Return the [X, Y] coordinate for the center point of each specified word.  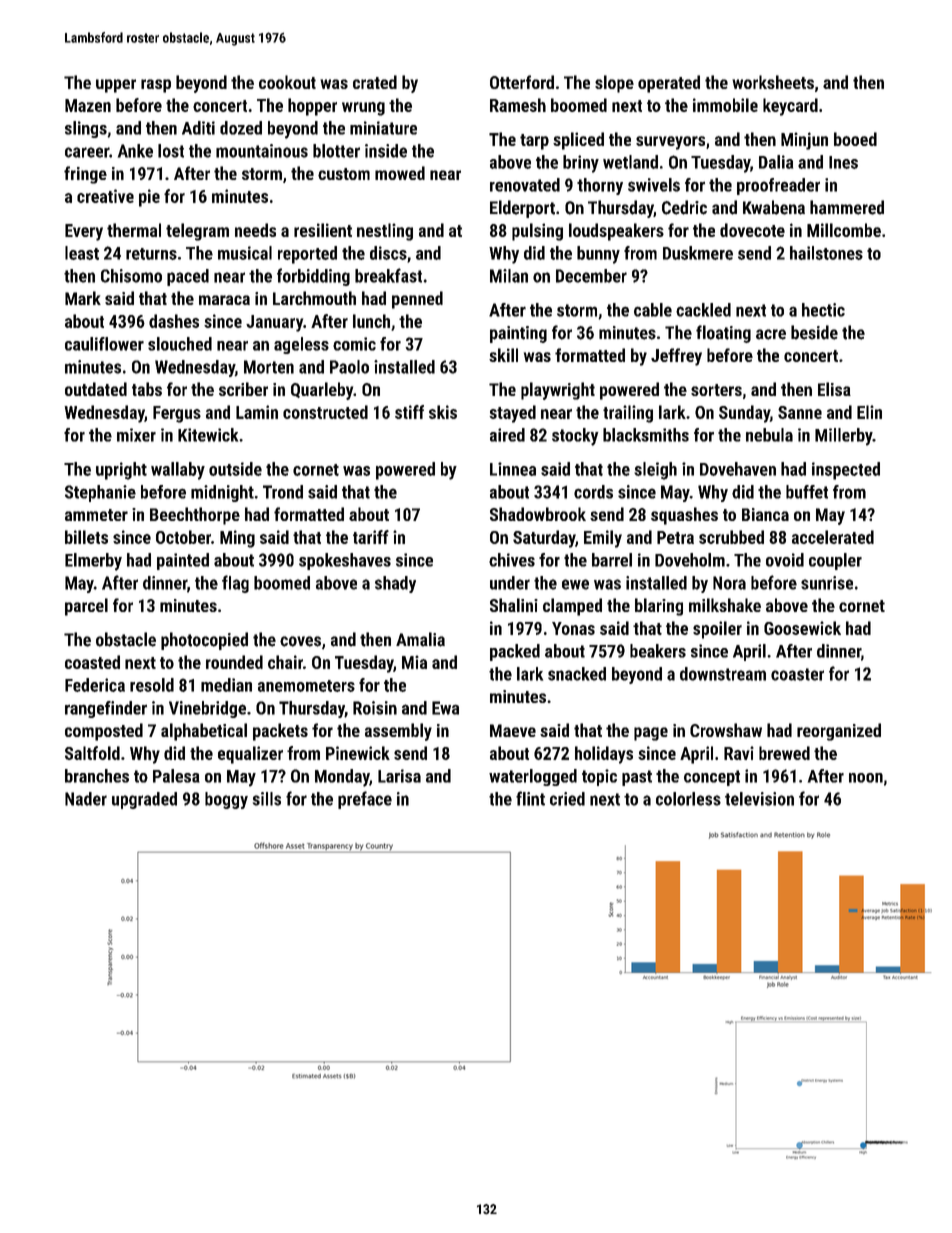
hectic [823, 310]
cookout [287, 82]
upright [121, 471]
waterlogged [533, 777]
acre [771, 334]
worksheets [773, 82]
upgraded [144, 800]
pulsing [537, 232]
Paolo [349, 367]
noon [866, 778]
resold [152, 685]
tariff [371, 537]
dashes [174, 321]
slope [614, 84]
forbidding [313, 277]
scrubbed [731, 537]
